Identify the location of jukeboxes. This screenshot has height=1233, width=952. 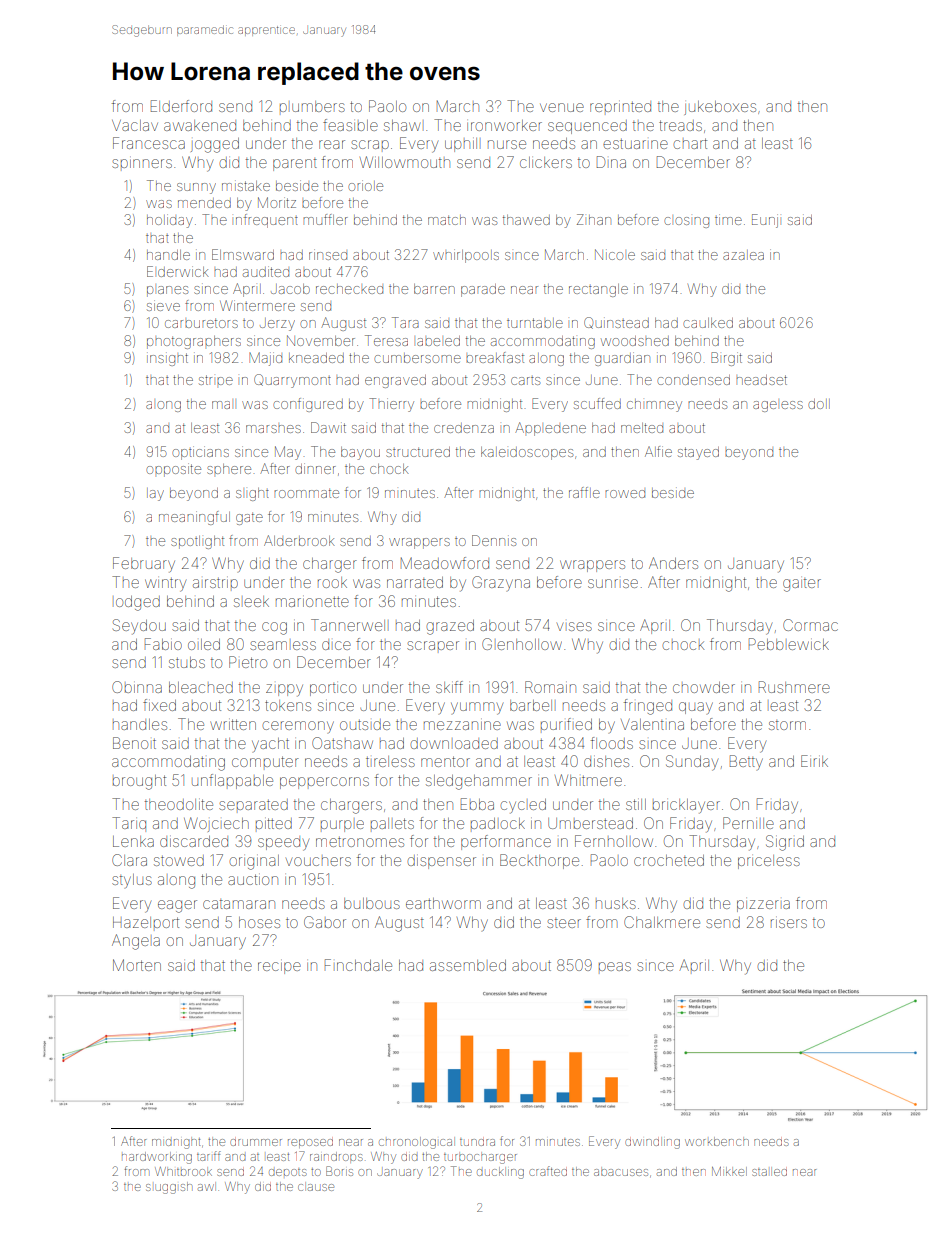
(720, 108).
